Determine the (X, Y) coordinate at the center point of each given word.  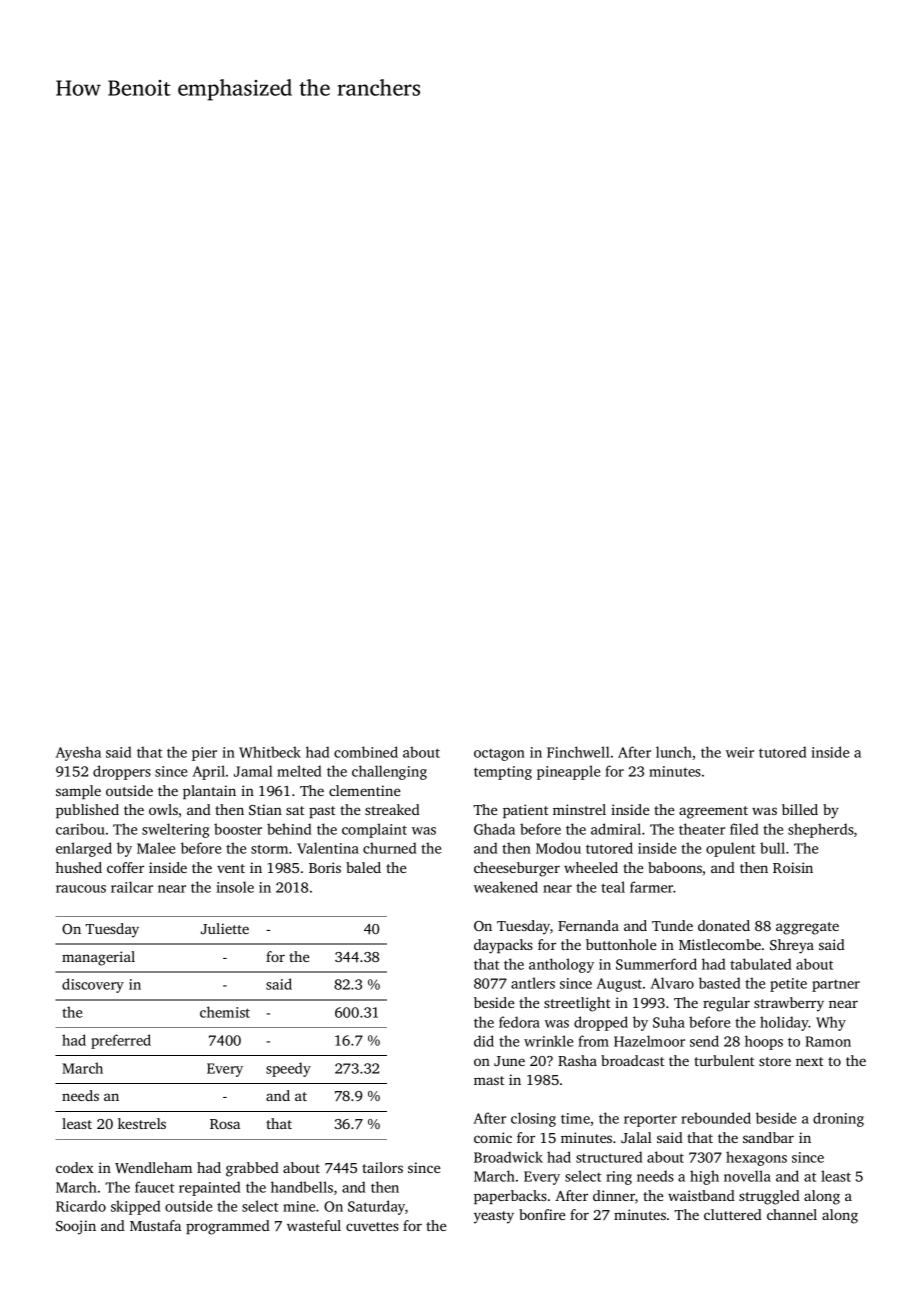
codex (74, 1167)
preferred (121, 1041)
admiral (616, 829)
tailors (382, 1167)
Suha (669, 1022)
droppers (122, 772)
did (484, 1041)
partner (836, 986)
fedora (519, 1022)
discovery (93, 985)
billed (800, 809)
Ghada (494, 829)
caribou (80, 829)
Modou (558, 848)
